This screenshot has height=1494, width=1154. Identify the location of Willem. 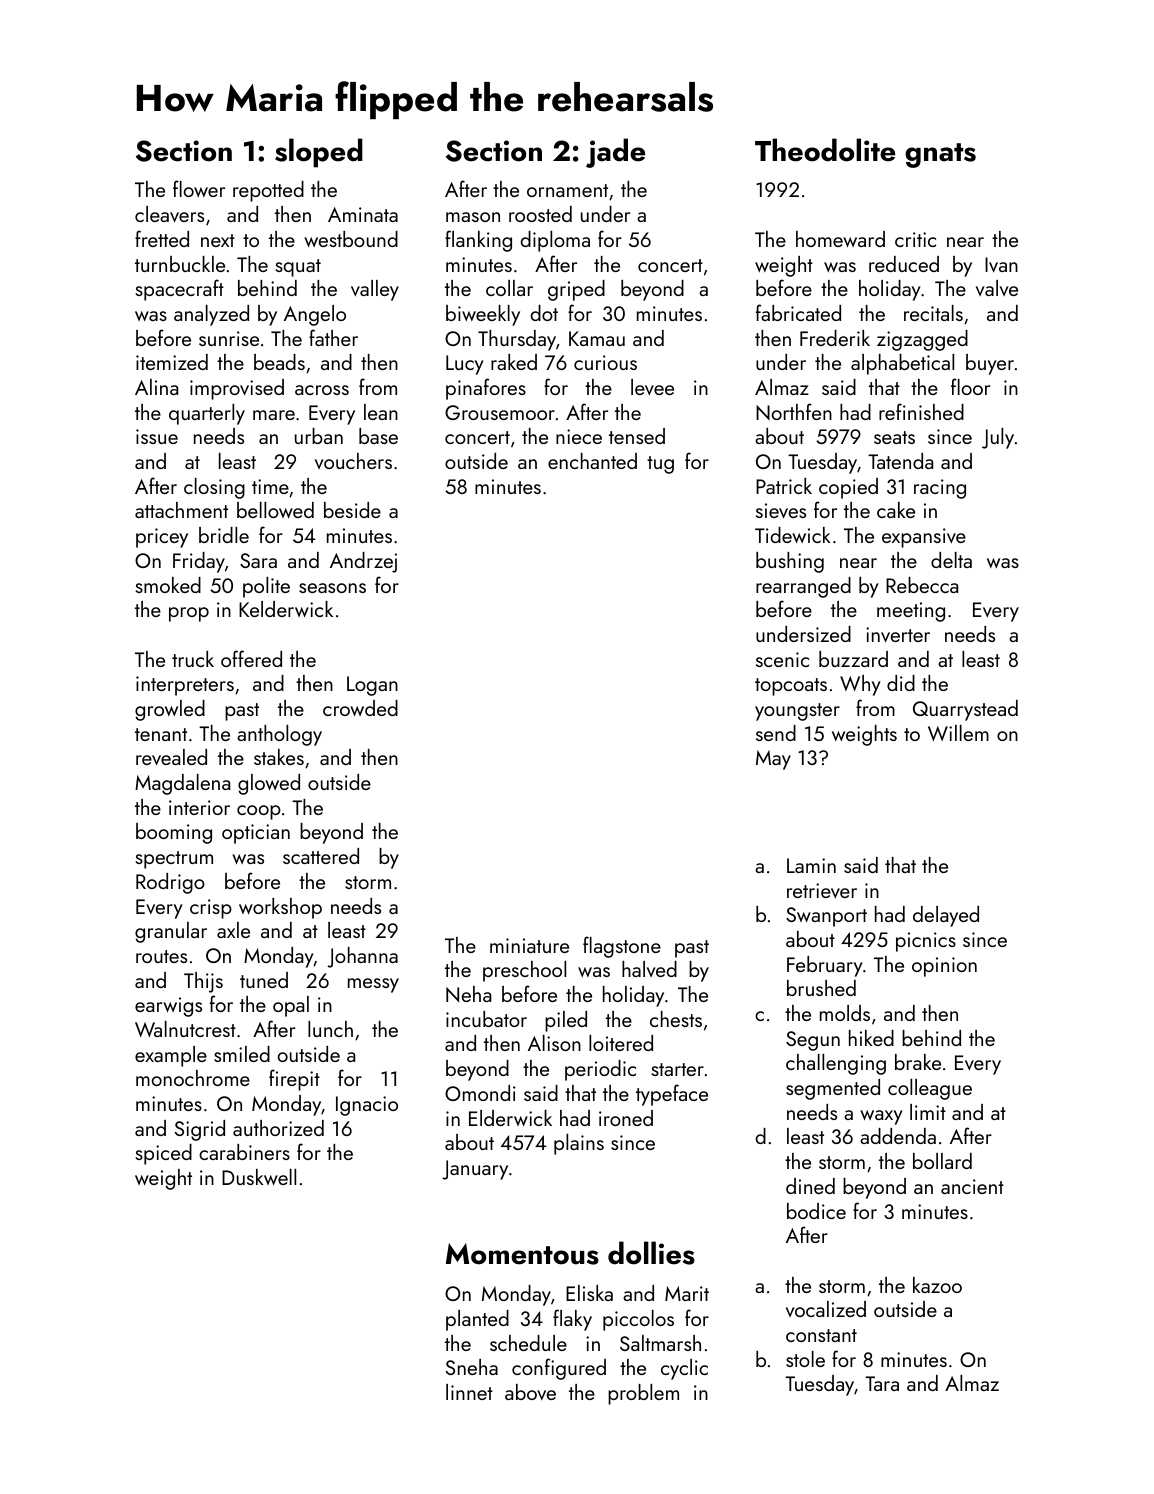
(958, 733).
